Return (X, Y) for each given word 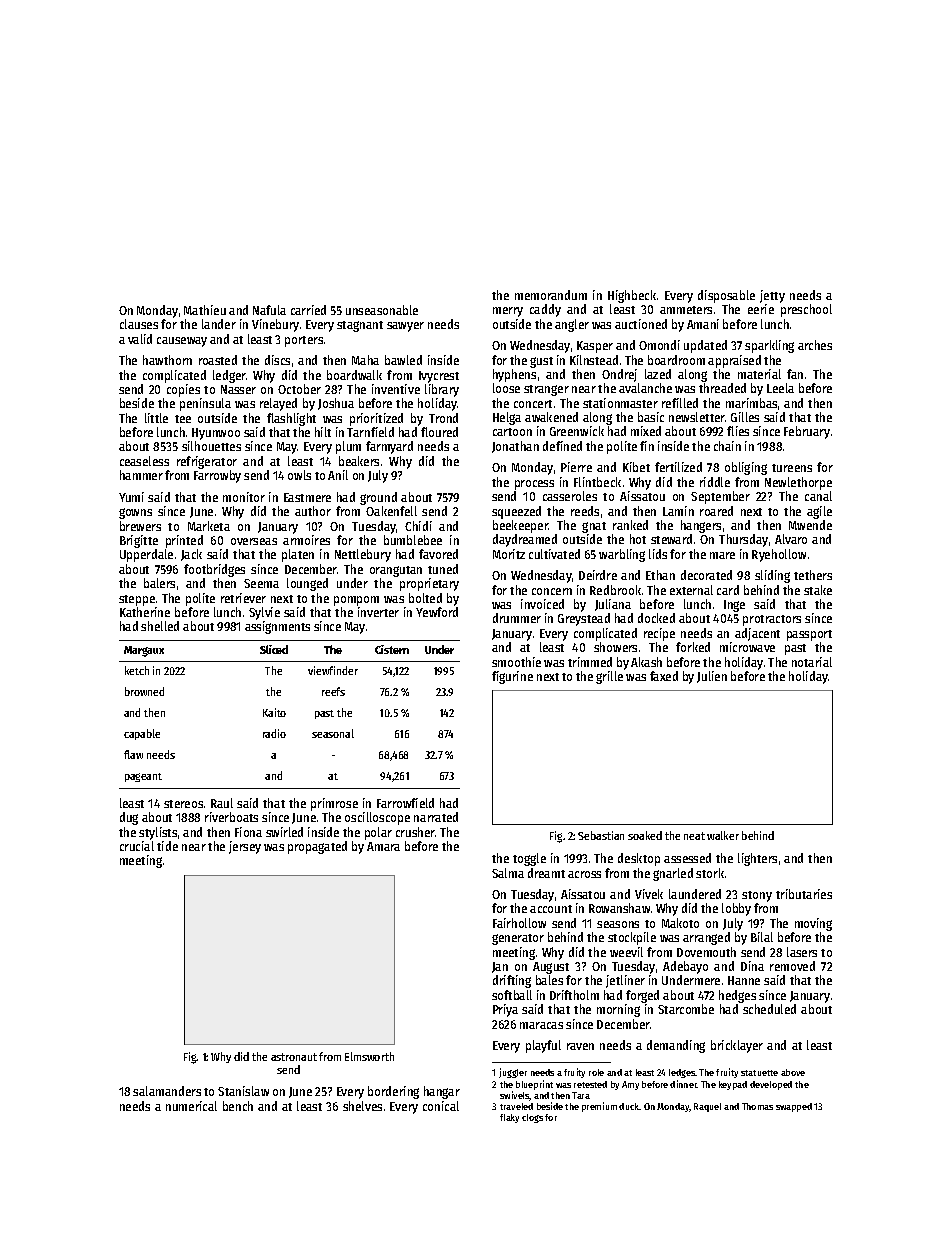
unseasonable (382, 310)
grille (609, 677)
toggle (529, 859)
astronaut (294, 1057)
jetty (772, 296)
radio (274, 733)
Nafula (269, 310)
